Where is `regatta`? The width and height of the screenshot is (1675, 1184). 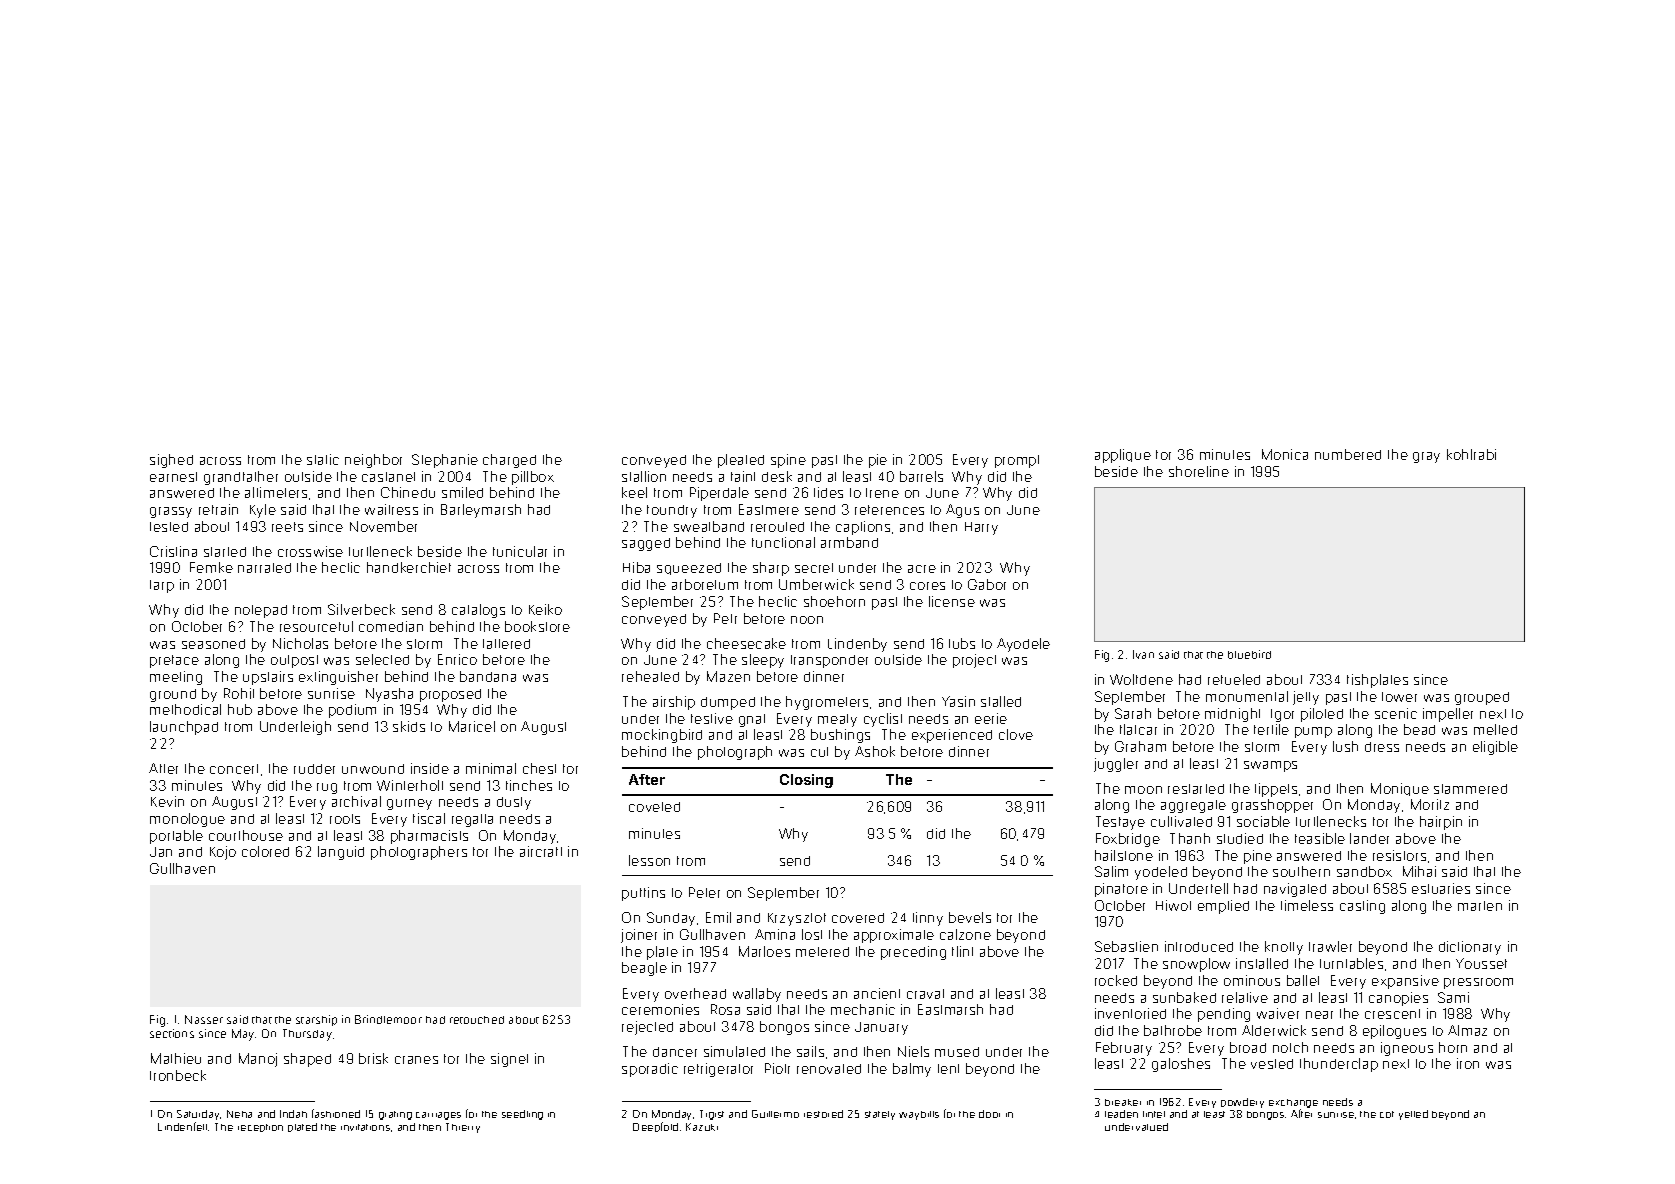 regatta is located at coordinates (472, 820).
